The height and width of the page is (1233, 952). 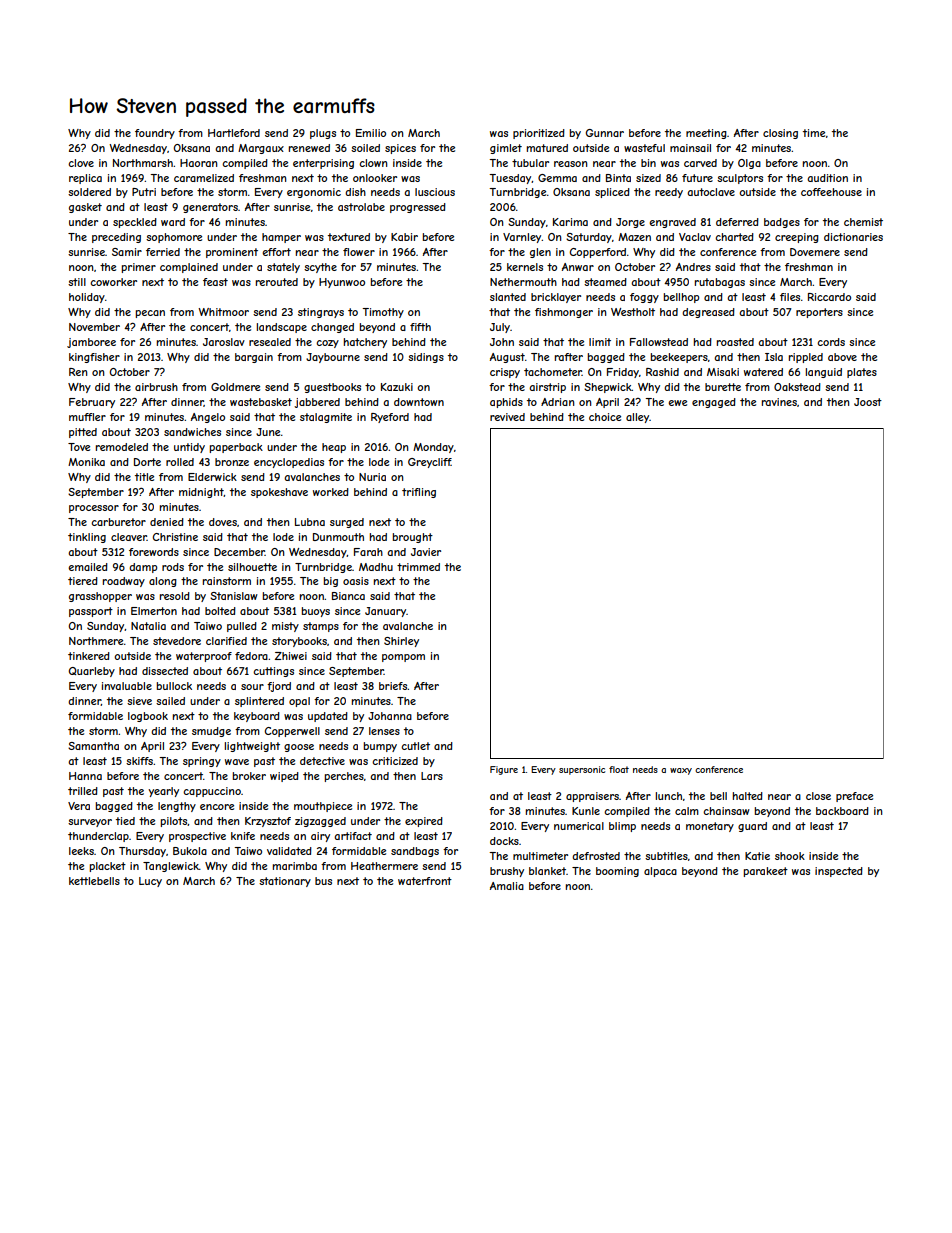 What do you see at coordinates (96, 641) in the page?
I see `Northmere` at bounding box center [96, 641].
